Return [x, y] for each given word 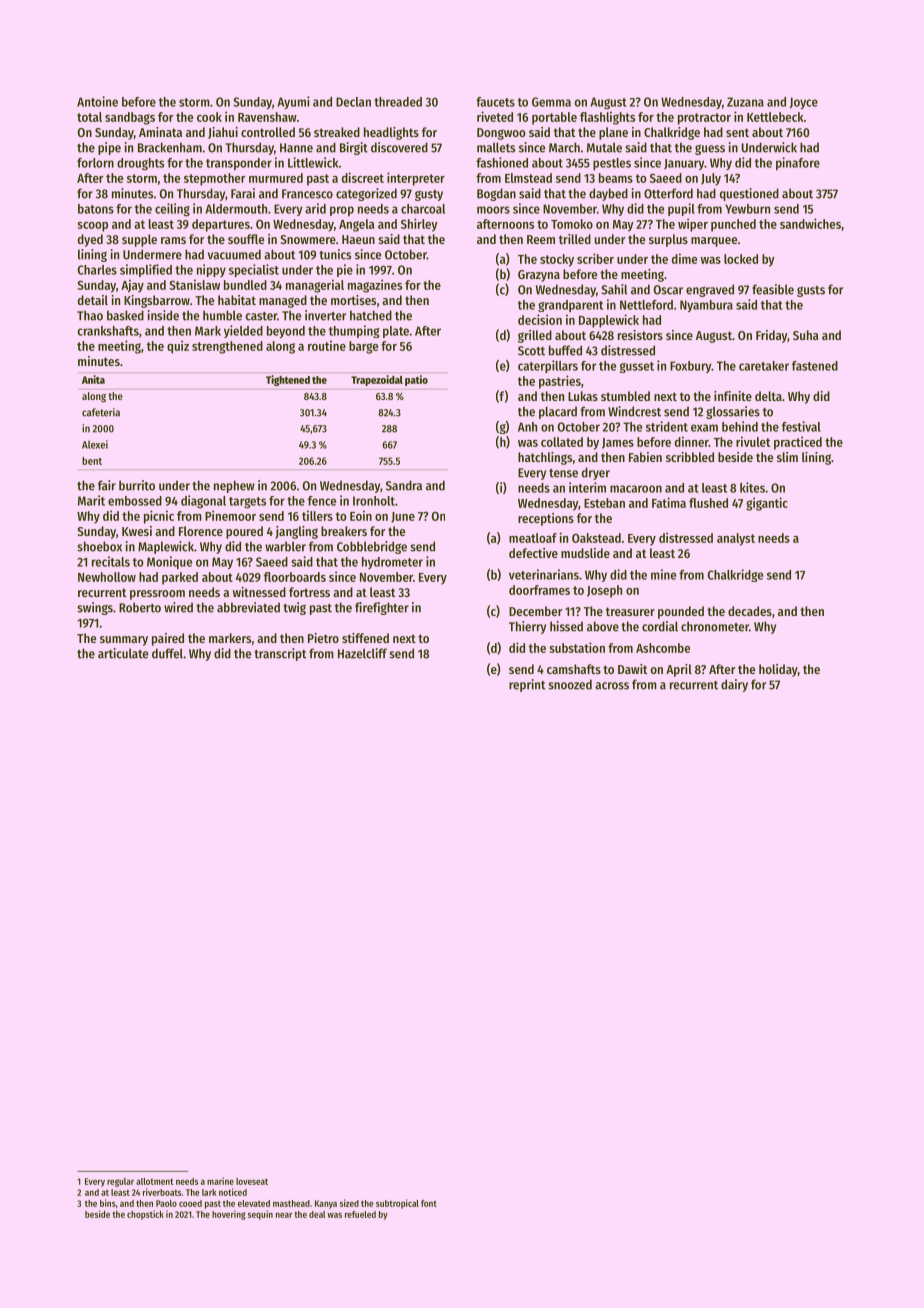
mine [663, 574]
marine [220, 1181]
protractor [704, 119]
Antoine [97, 101]
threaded [398, 102]
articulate [123, 653]
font [429, 1203]
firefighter [382, 608]
